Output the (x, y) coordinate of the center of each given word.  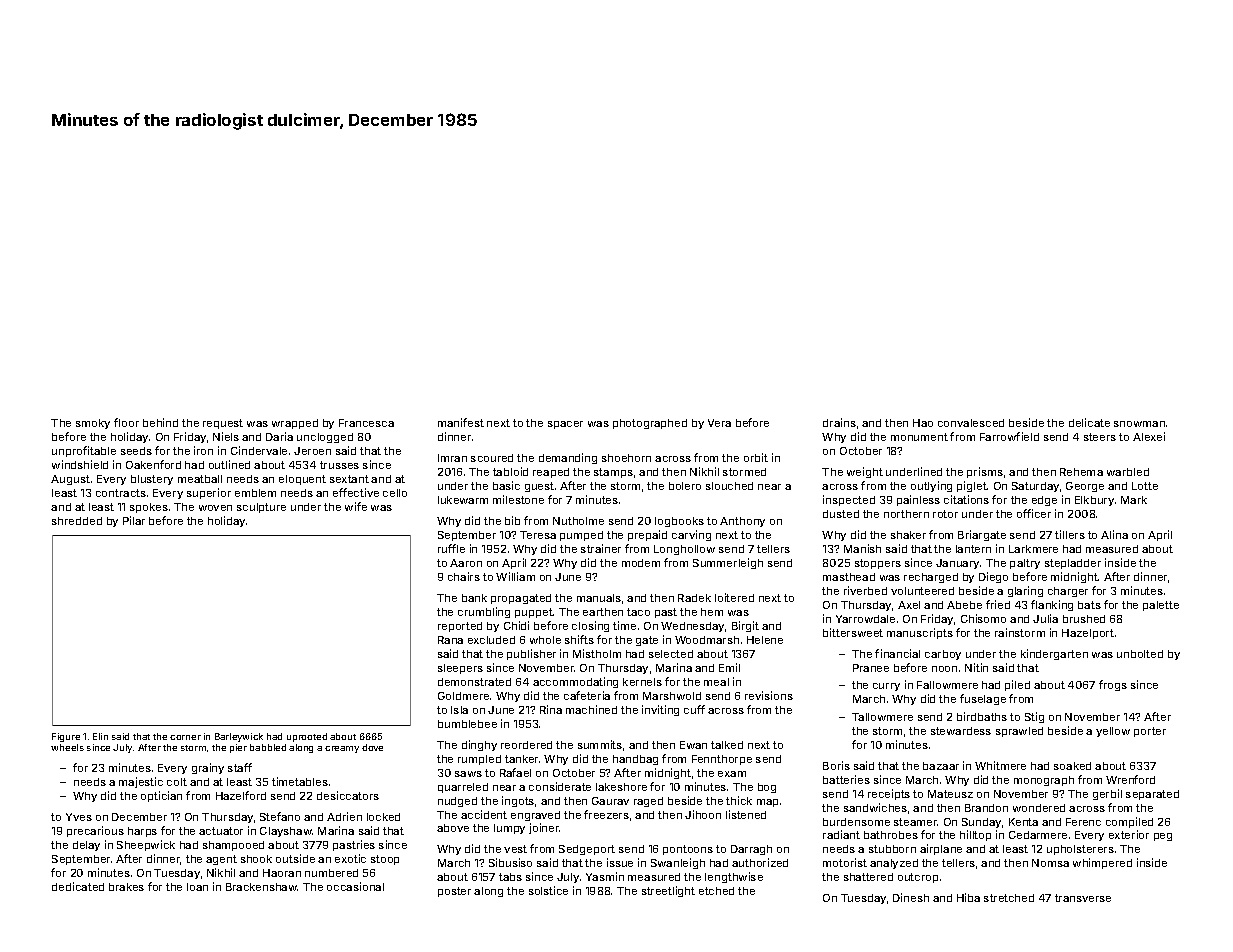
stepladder (1073, 564)
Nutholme (578, 521)
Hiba (968, 897)
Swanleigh (678, 863)
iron (203, 450)
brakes (126, 887)
